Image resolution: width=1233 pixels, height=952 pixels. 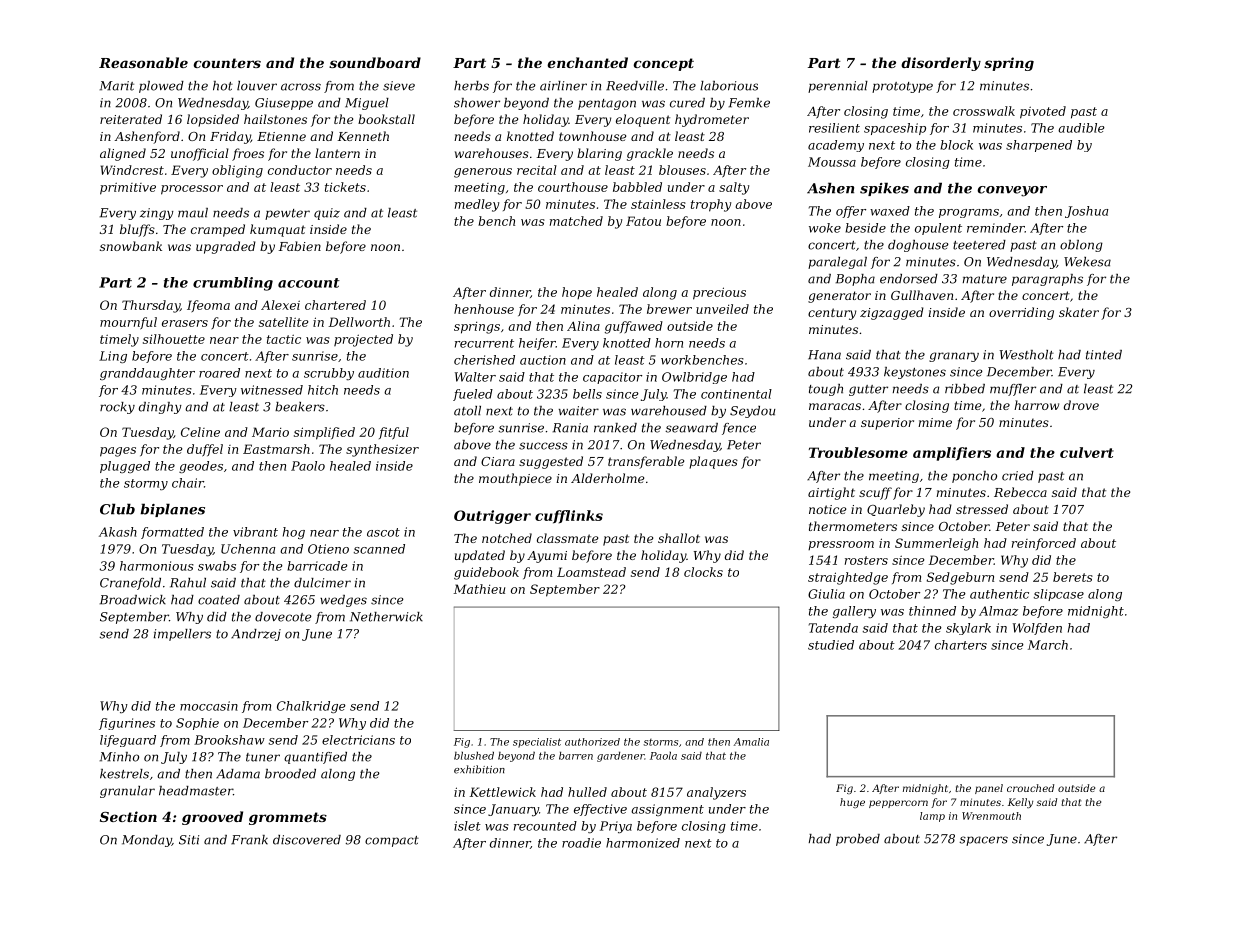 What do you see at coordinates (209, 706) in the image?
I see `moccasin` at bounding box center [209, 706].
